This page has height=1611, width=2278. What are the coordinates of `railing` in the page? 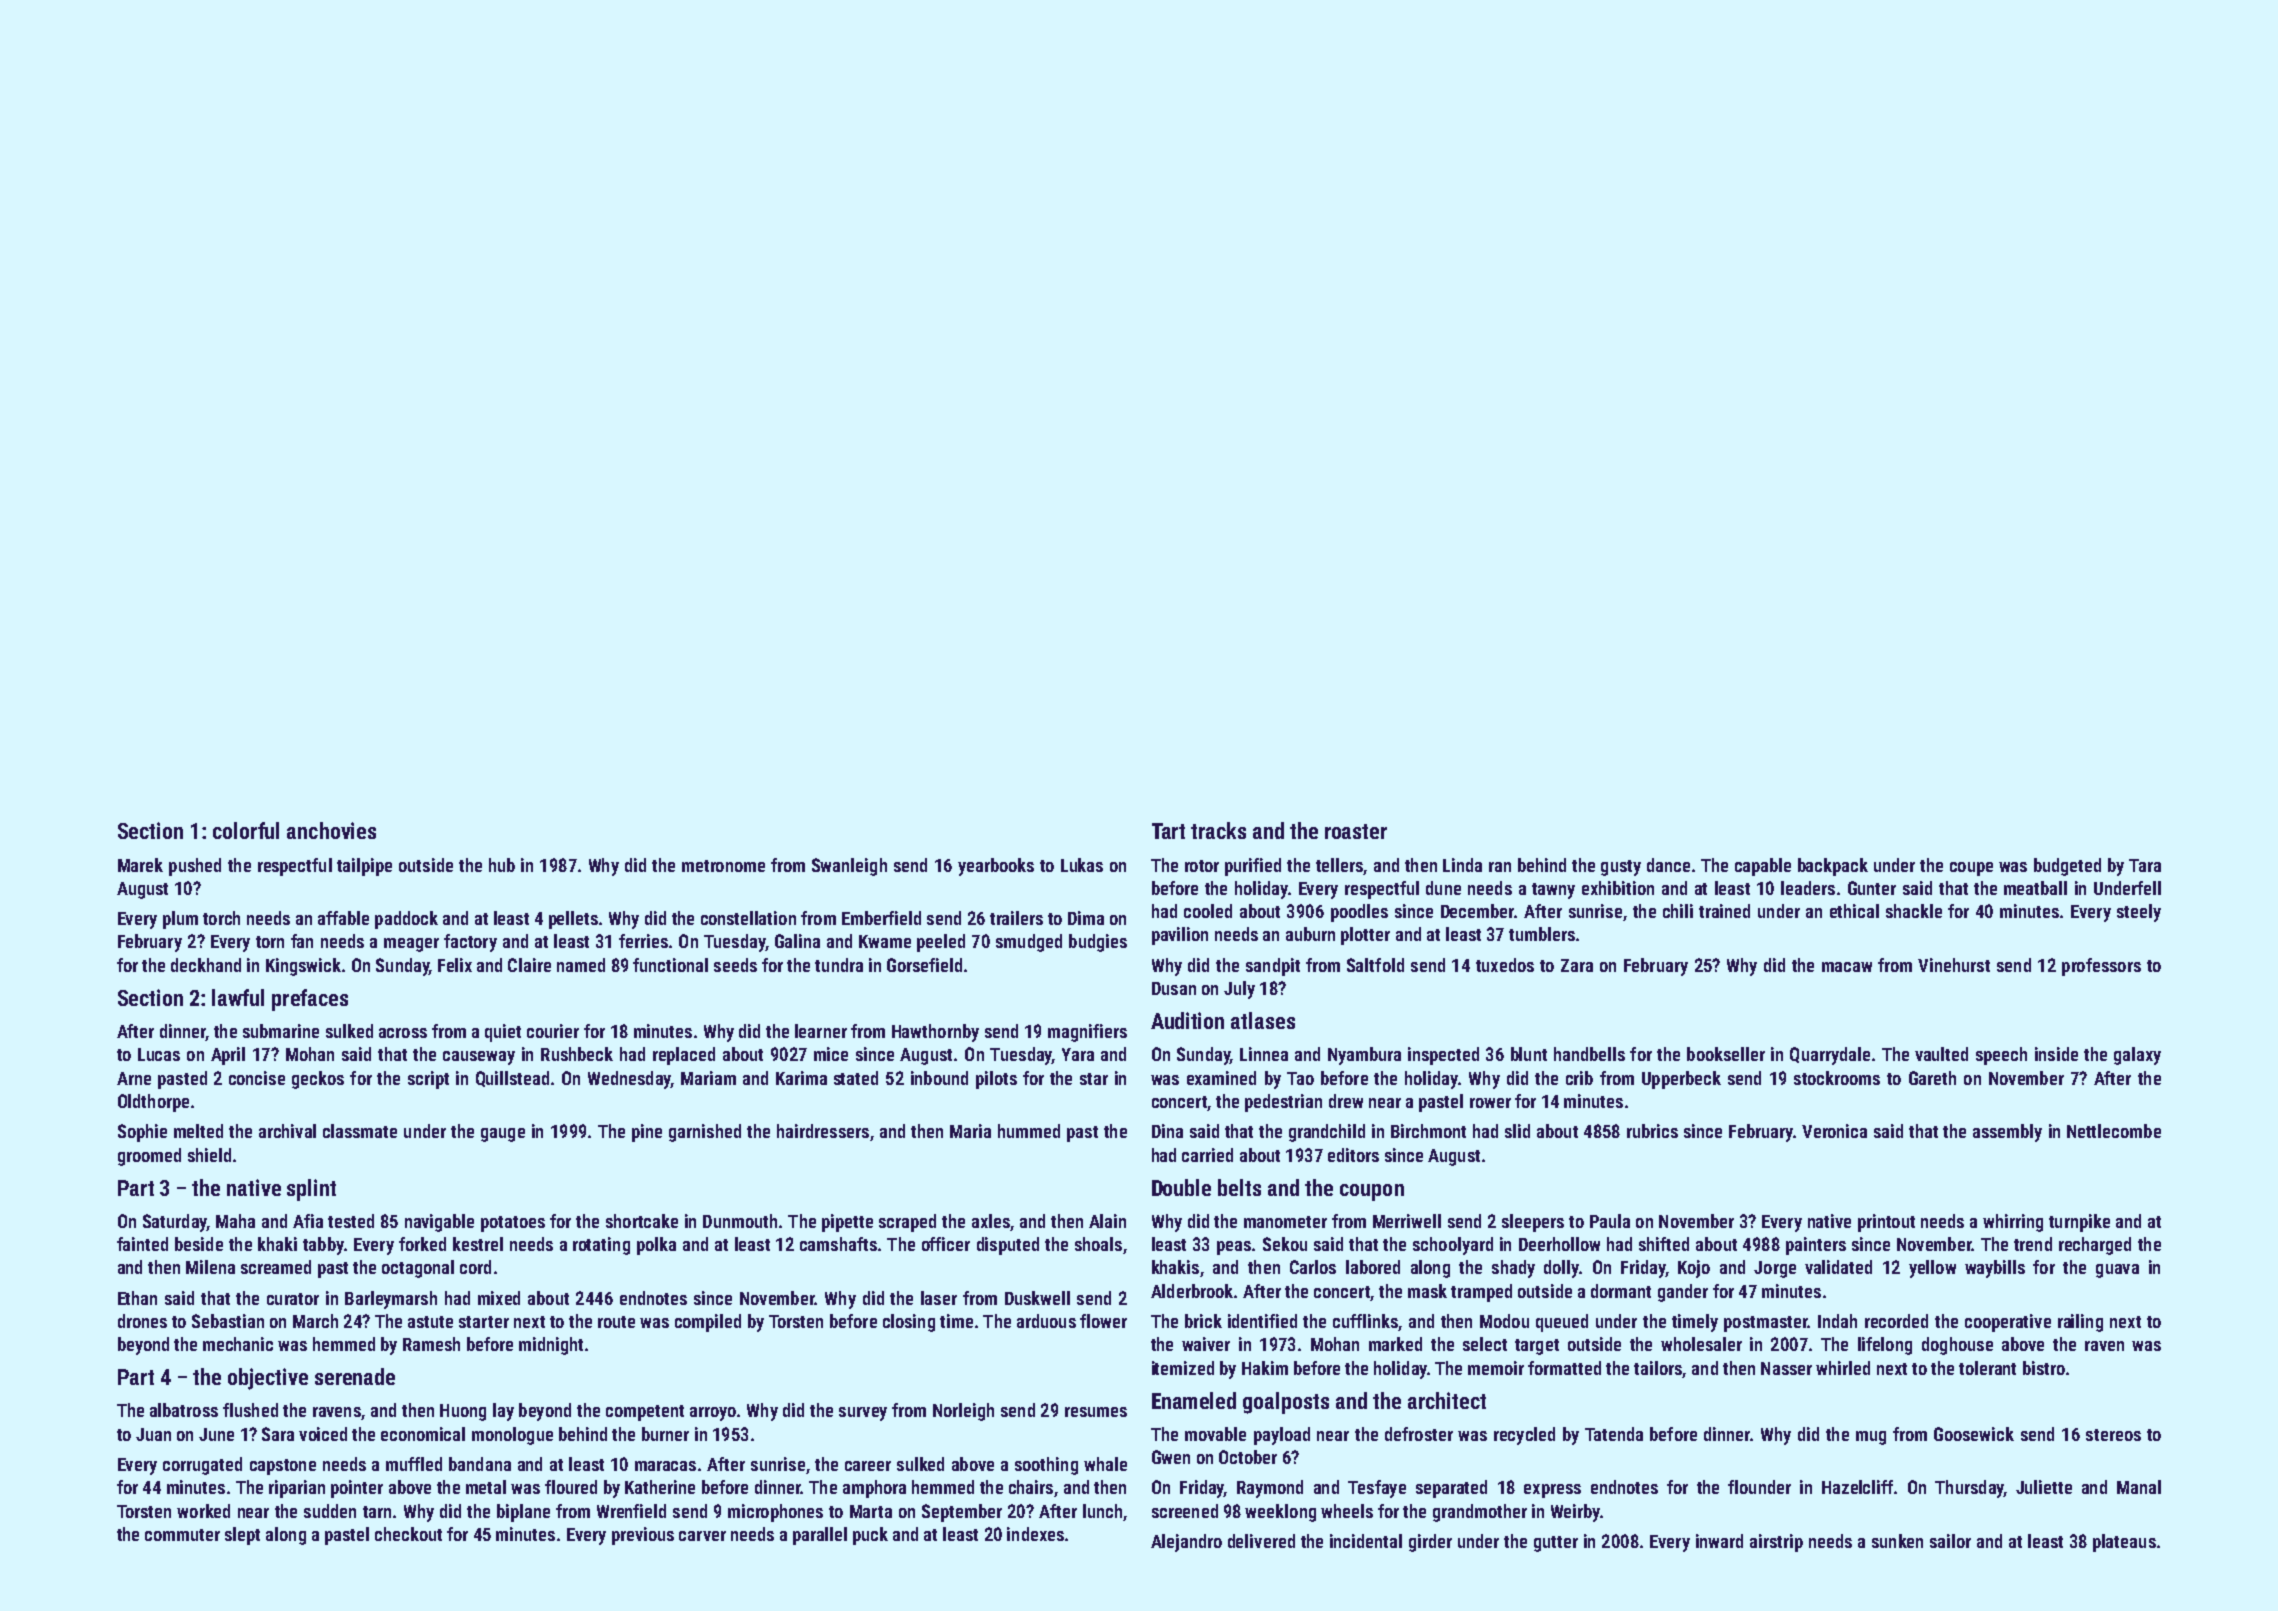 It's located at (2080, 1323).
